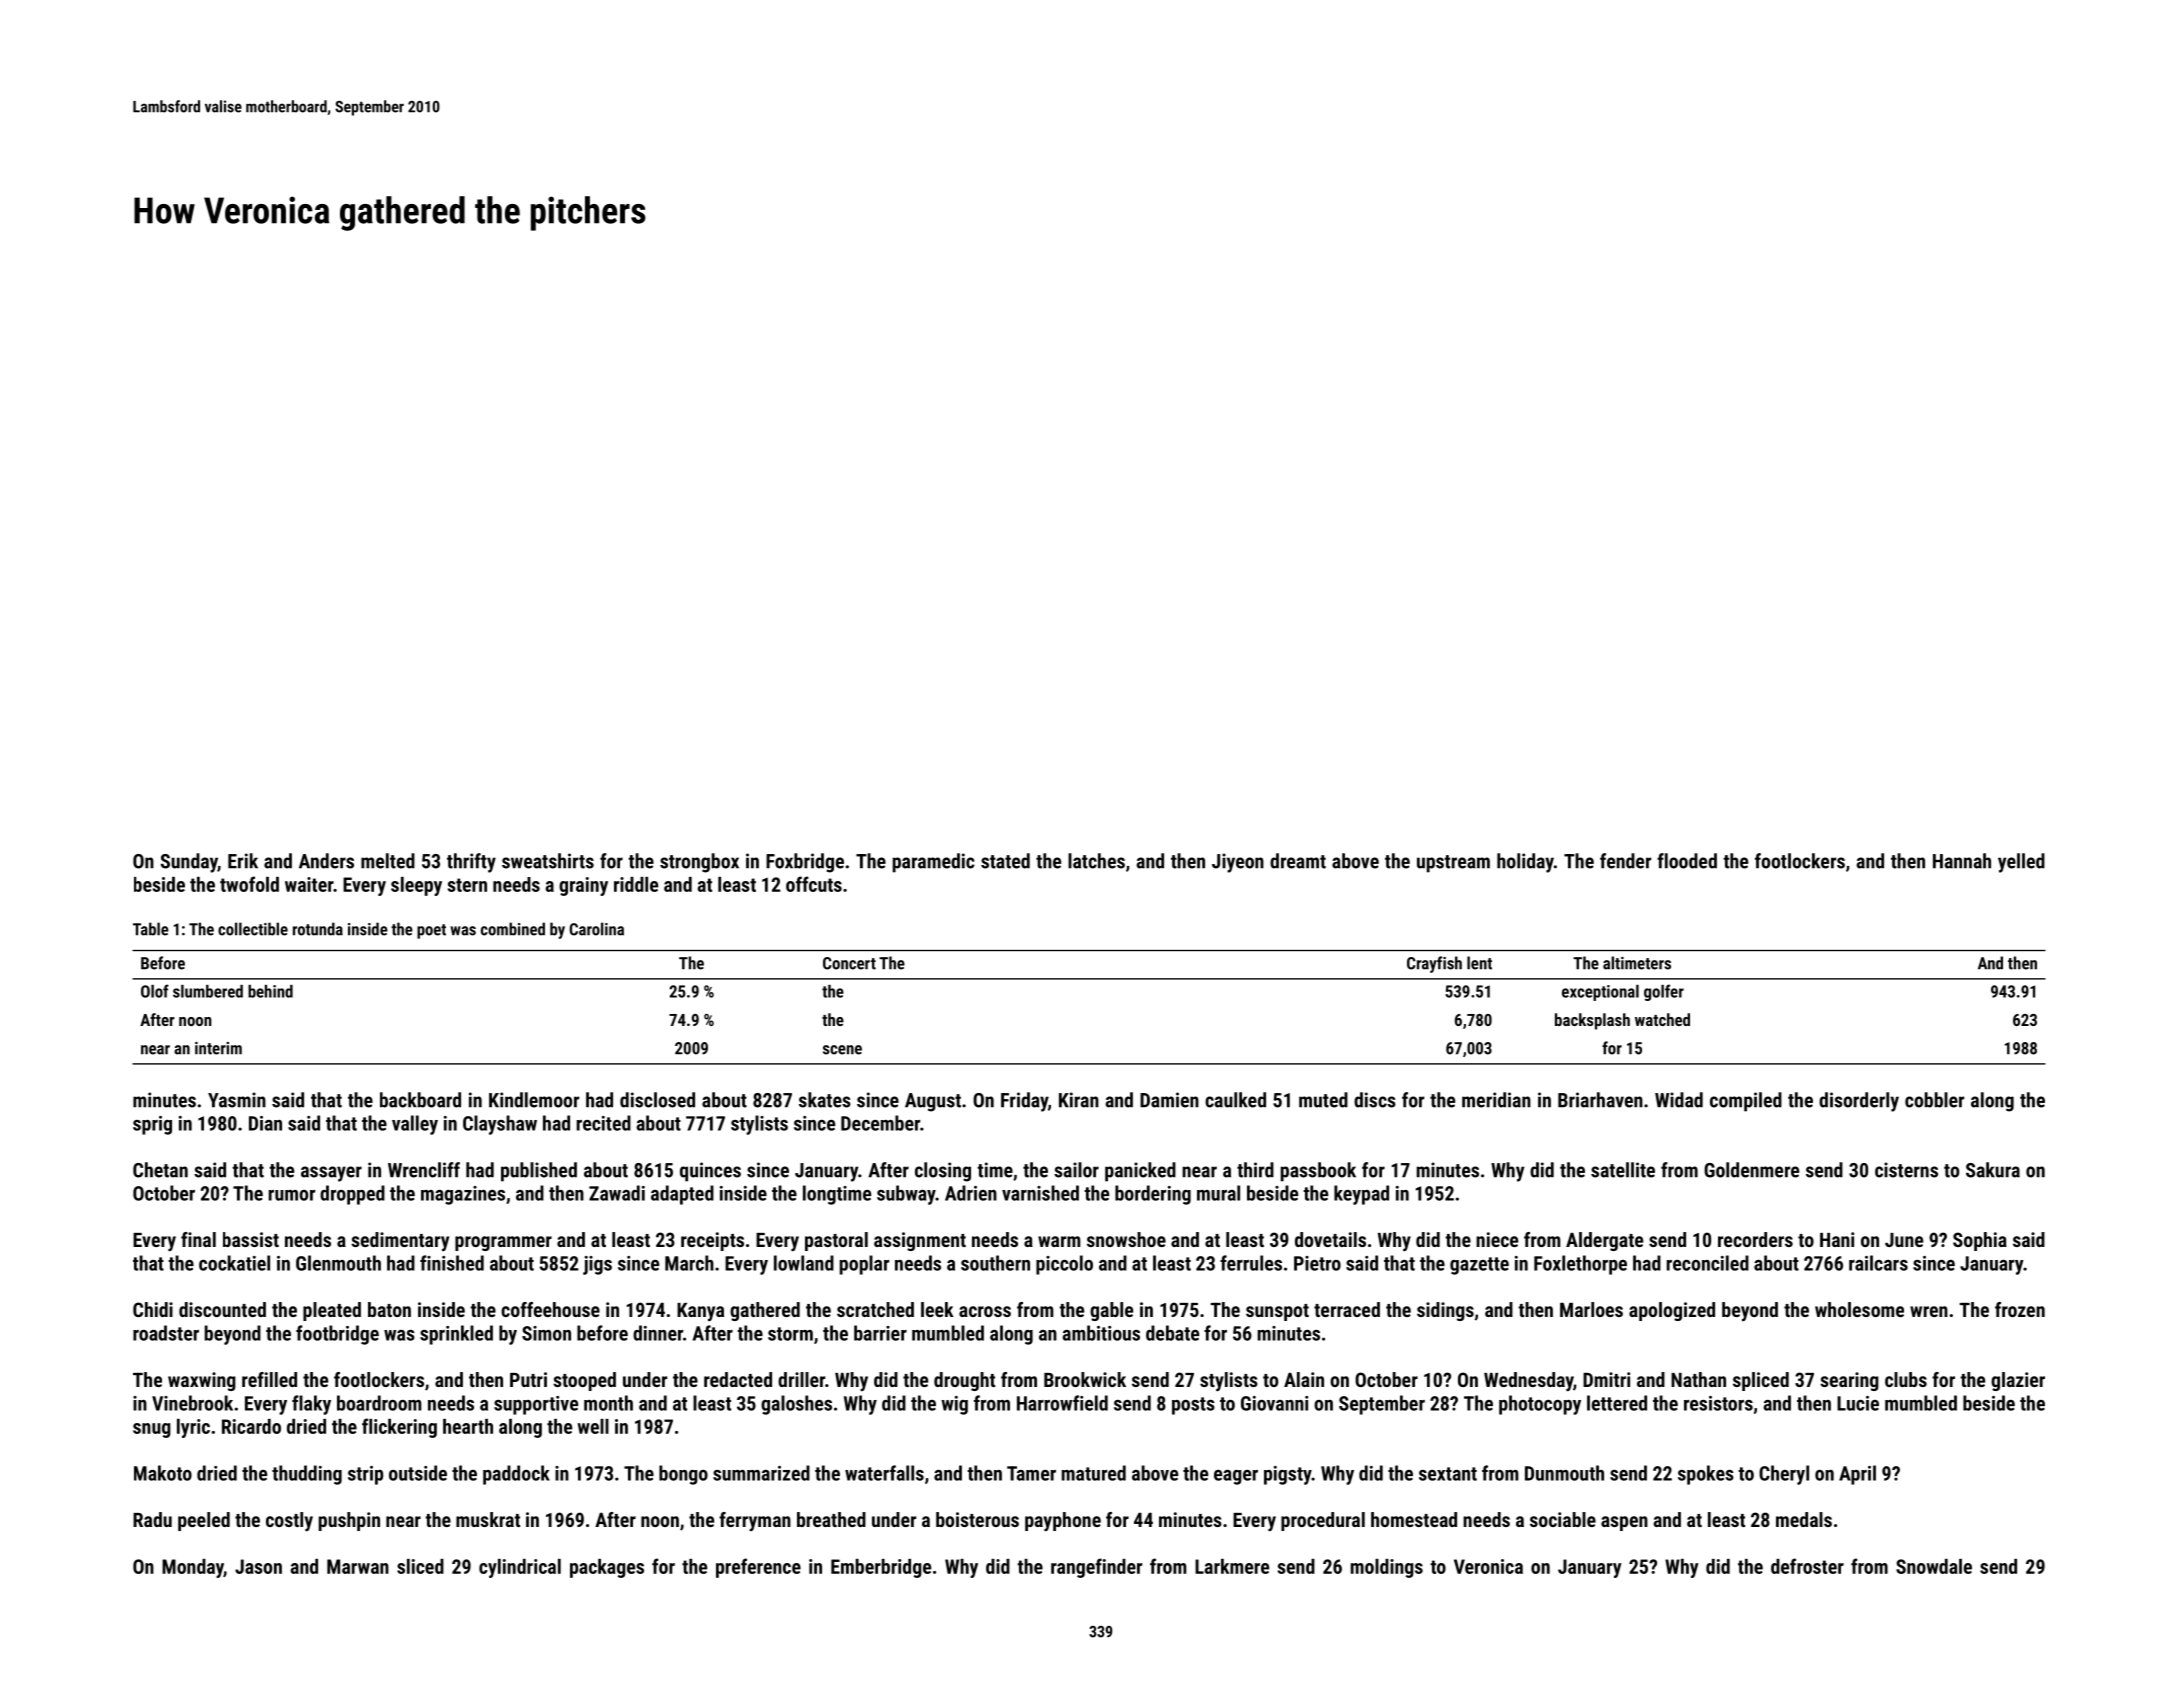 The image size is (2178, 1683). Describe the element at coordinates (836, 1241) in the screenshot. I see `pastoral` at that location.
